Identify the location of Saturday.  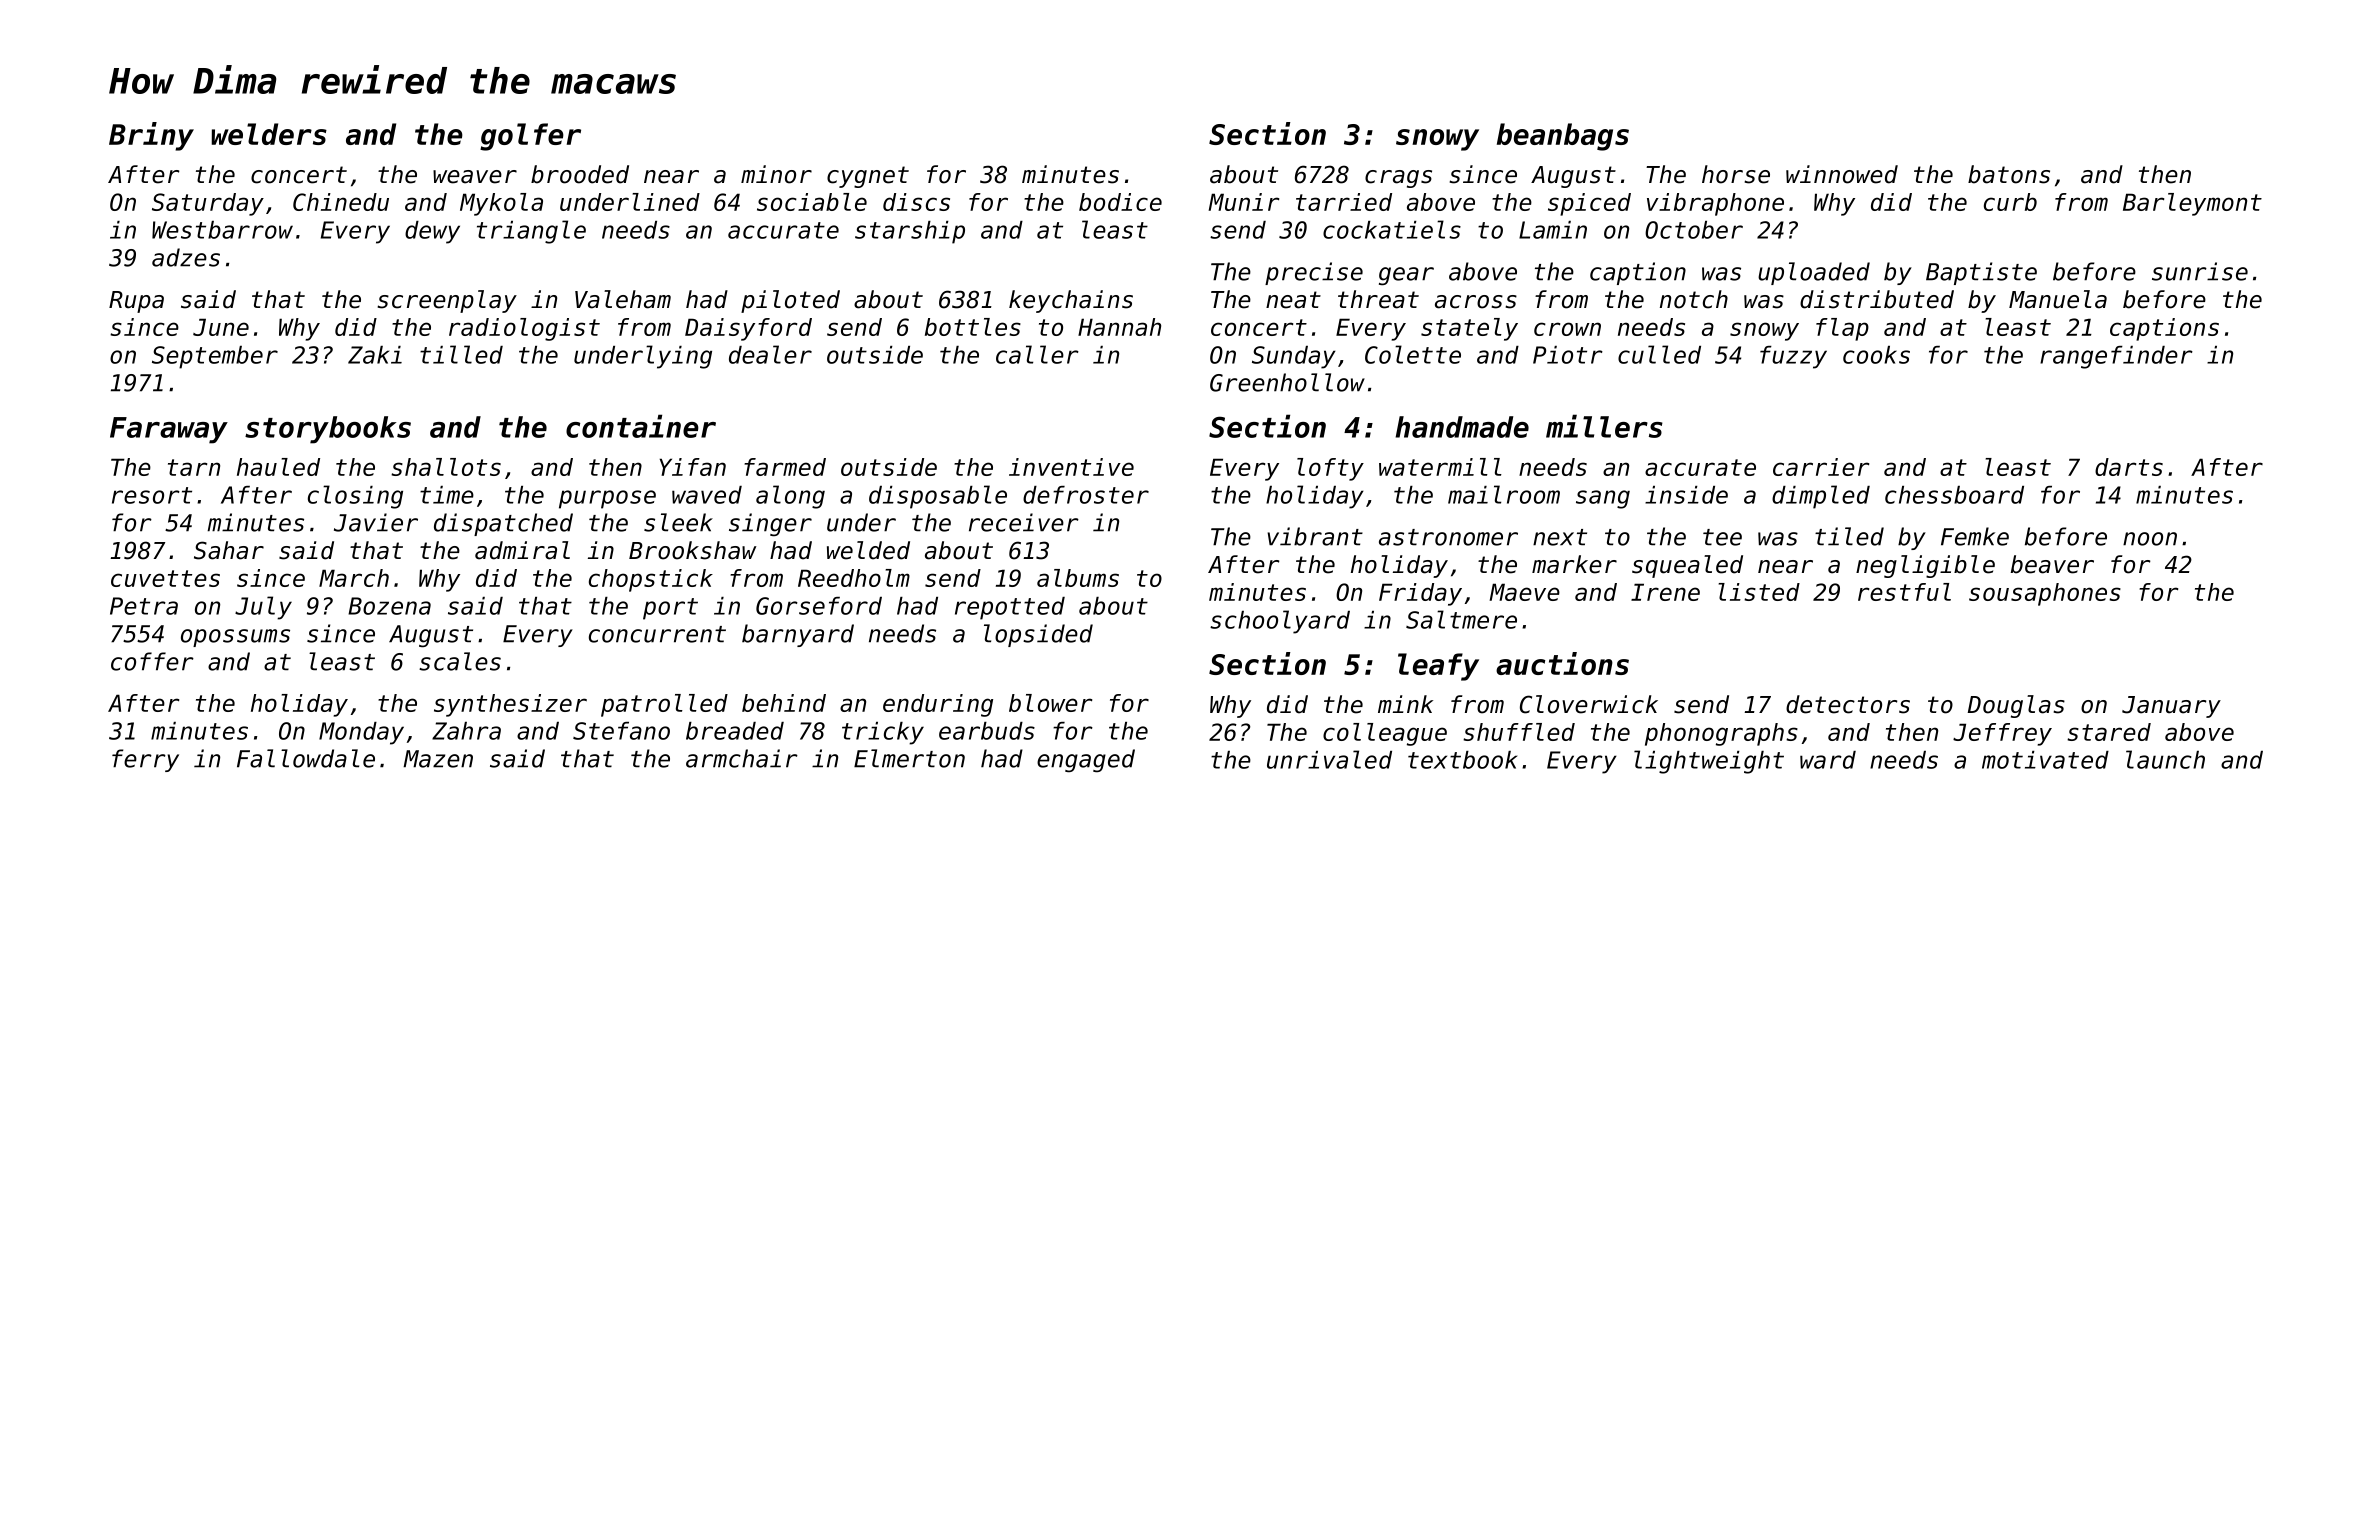
(208, 204).
